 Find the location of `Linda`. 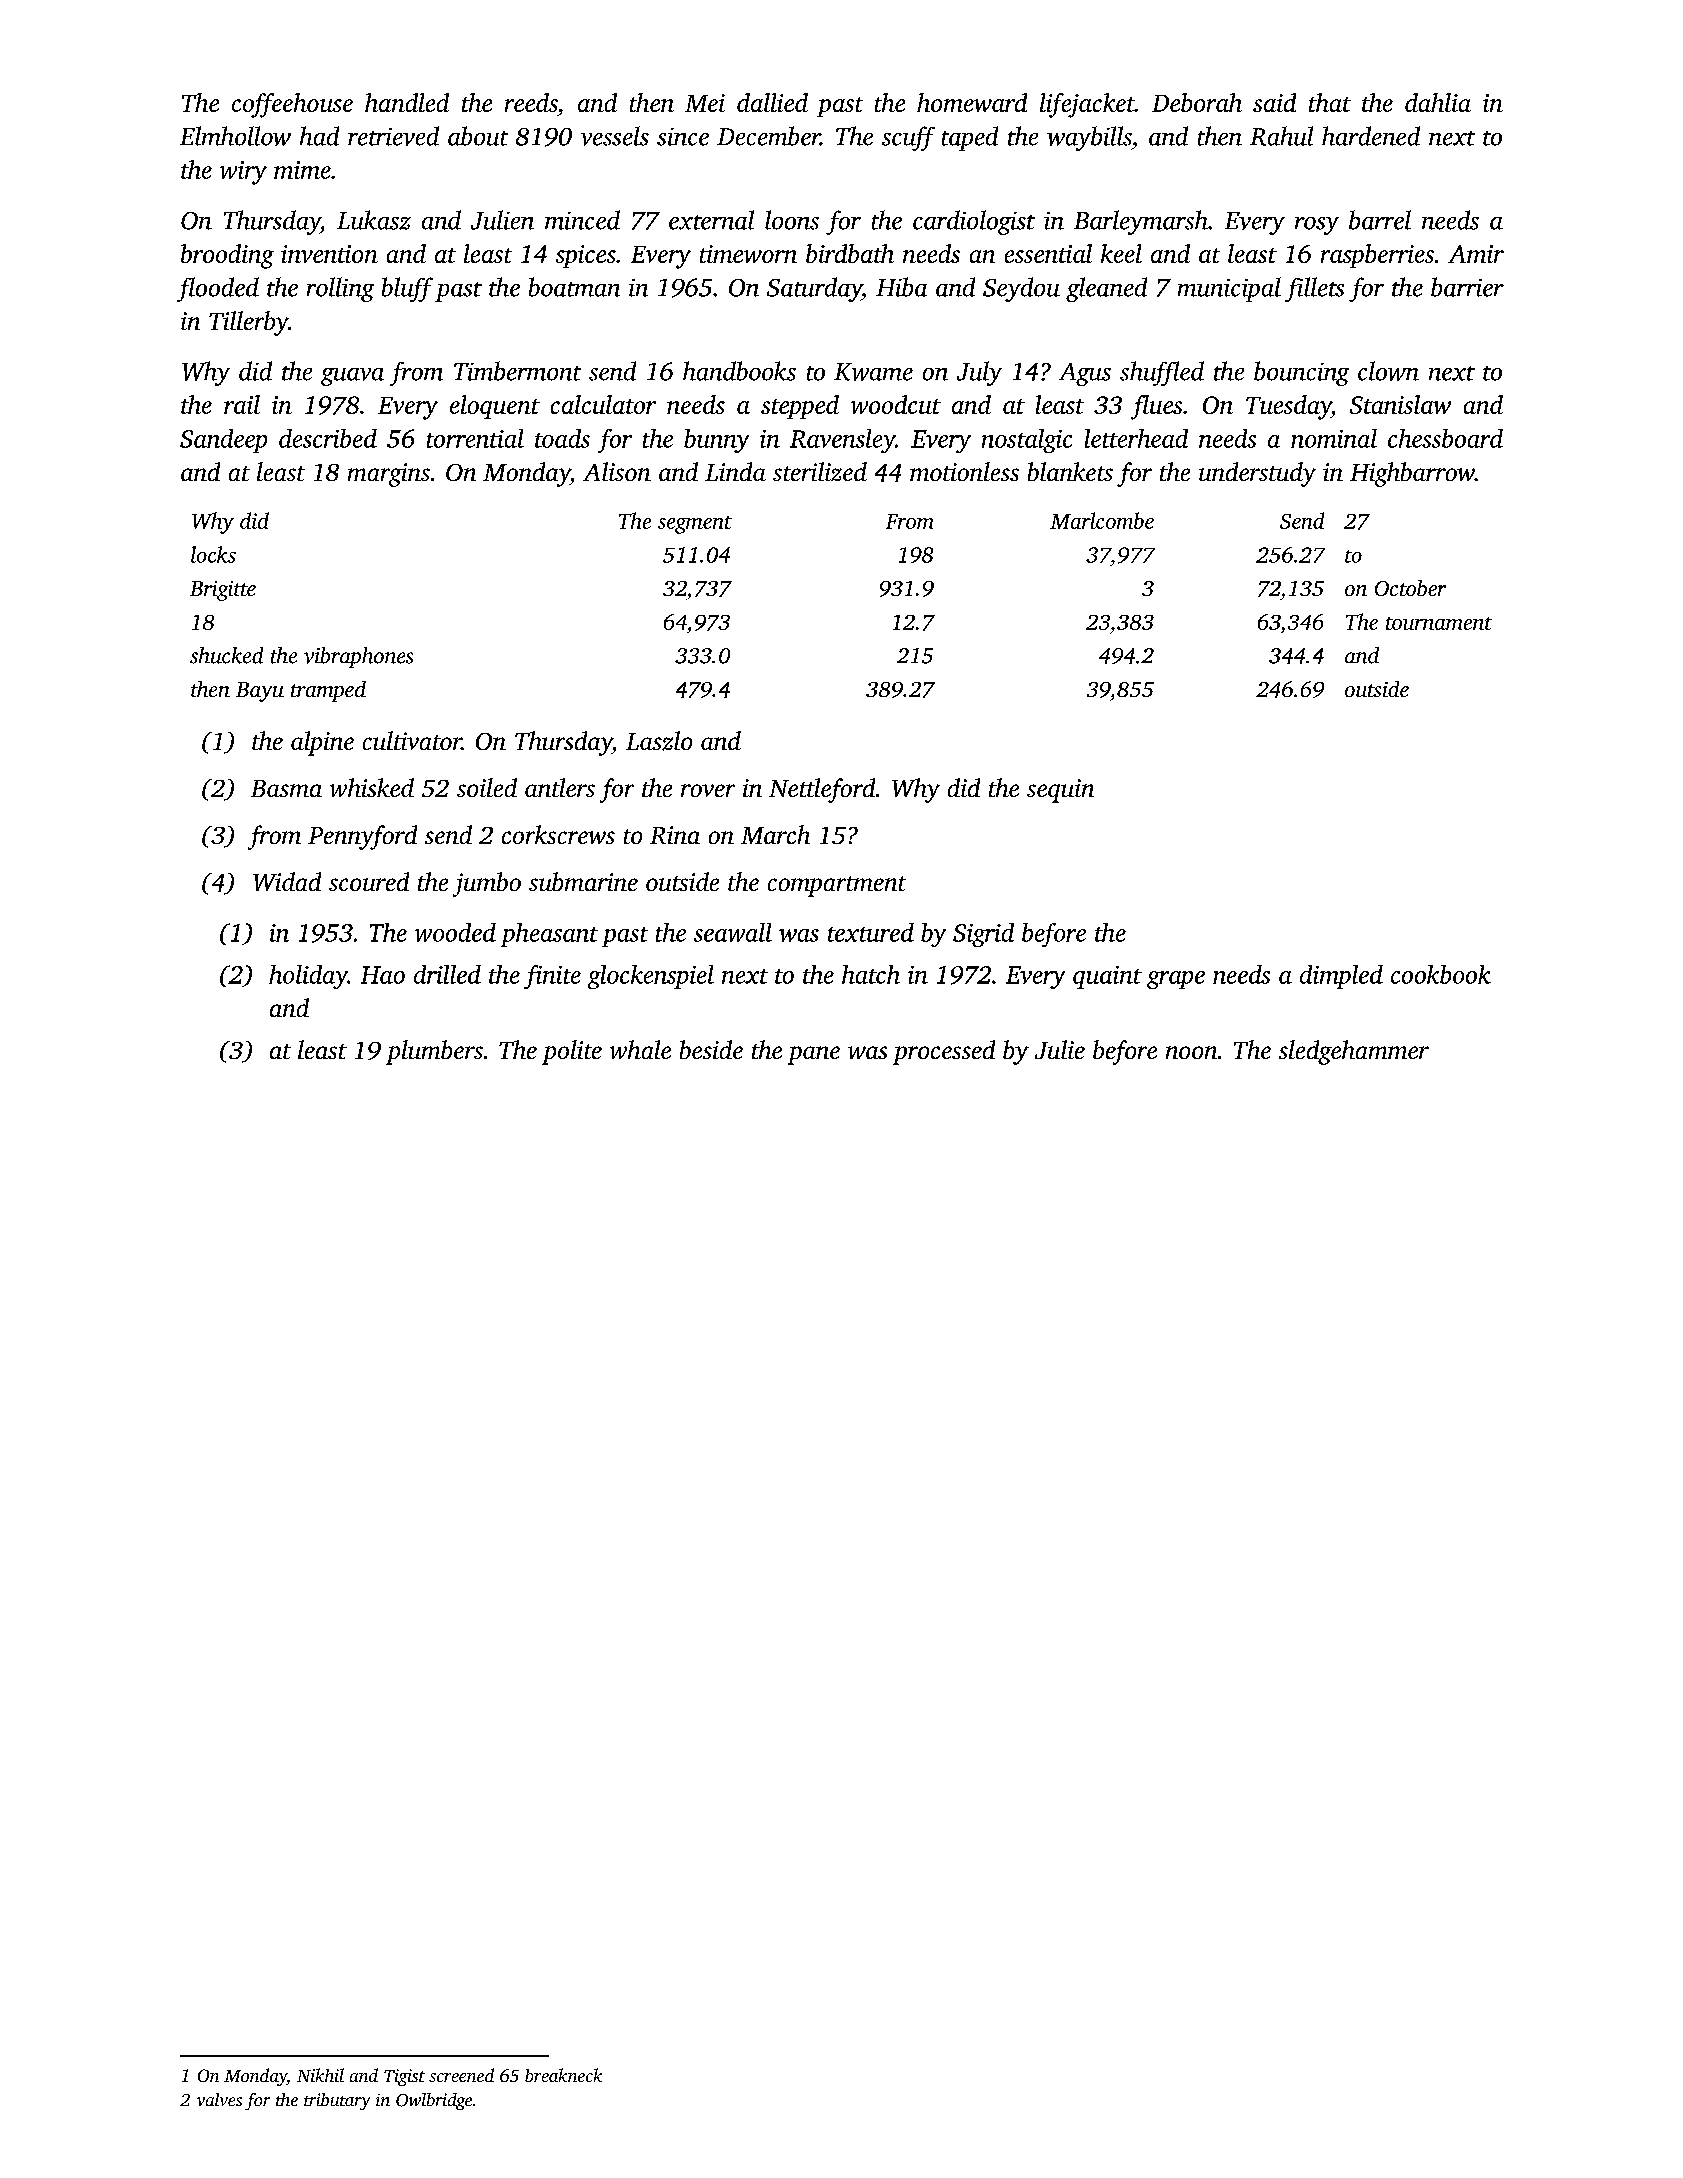

Linda is located at coordinates (735, 471).
